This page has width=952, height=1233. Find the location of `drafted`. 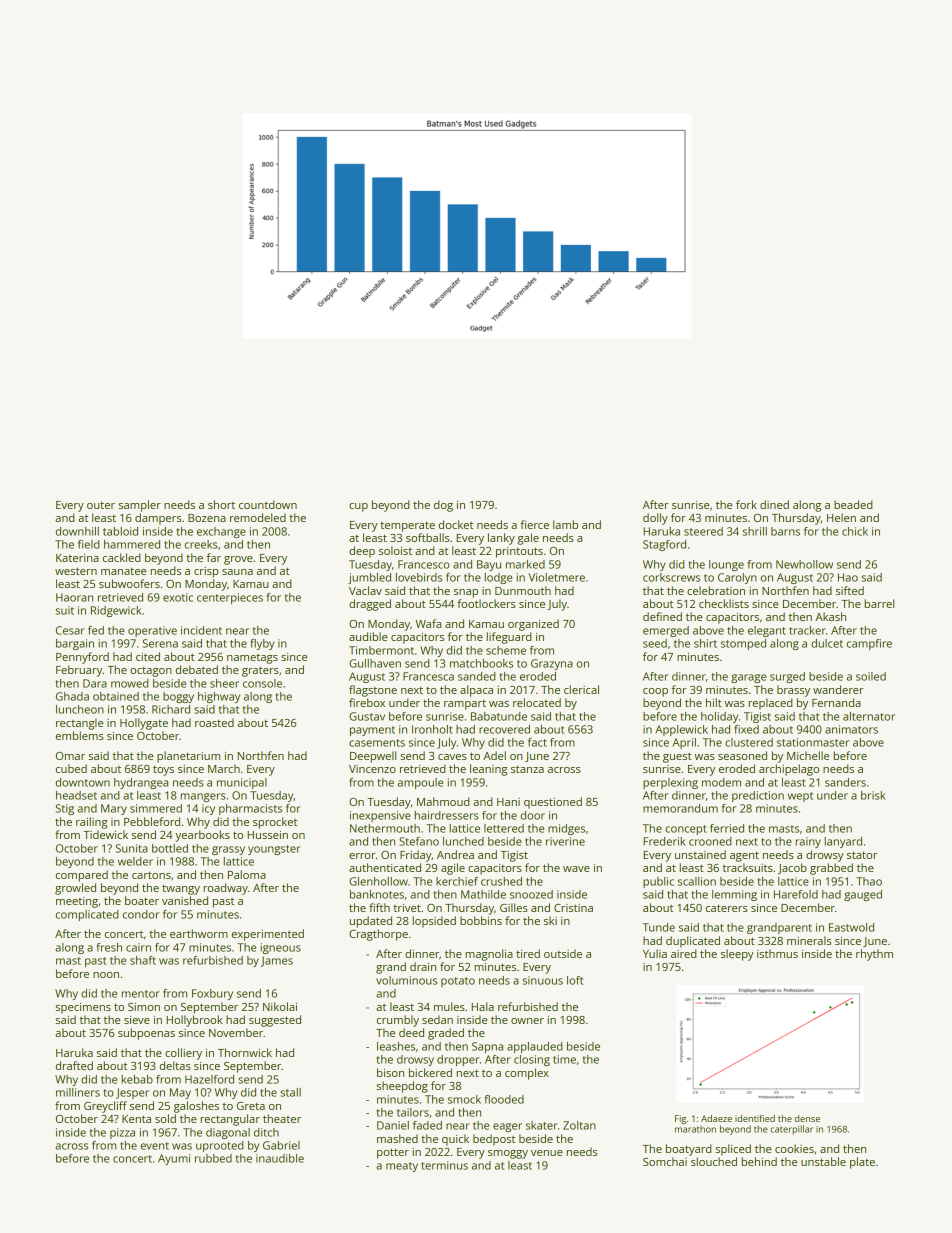

drafted is located at coordinates (74, 1065).
